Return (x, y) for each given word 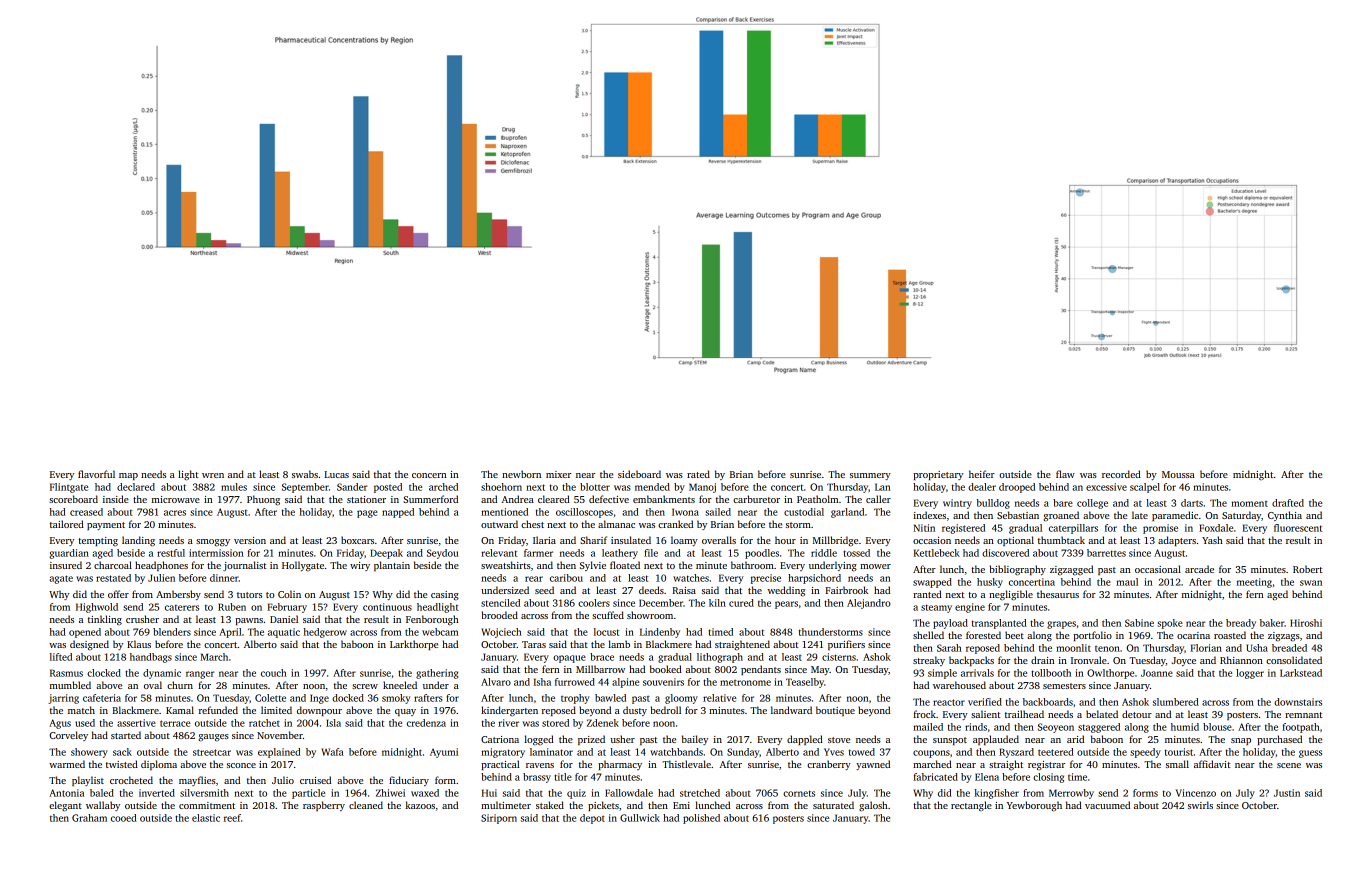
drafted (1288, 503)
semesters (1064, 686)
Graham (89, 818)
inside (116, 499)
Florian (1206, 648)
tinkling (105, 620)
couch (274, 673)
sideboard (639, 474)
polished (701, 819)
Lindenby (660, 633)
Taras (534, 644)
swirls (1200, 805)
